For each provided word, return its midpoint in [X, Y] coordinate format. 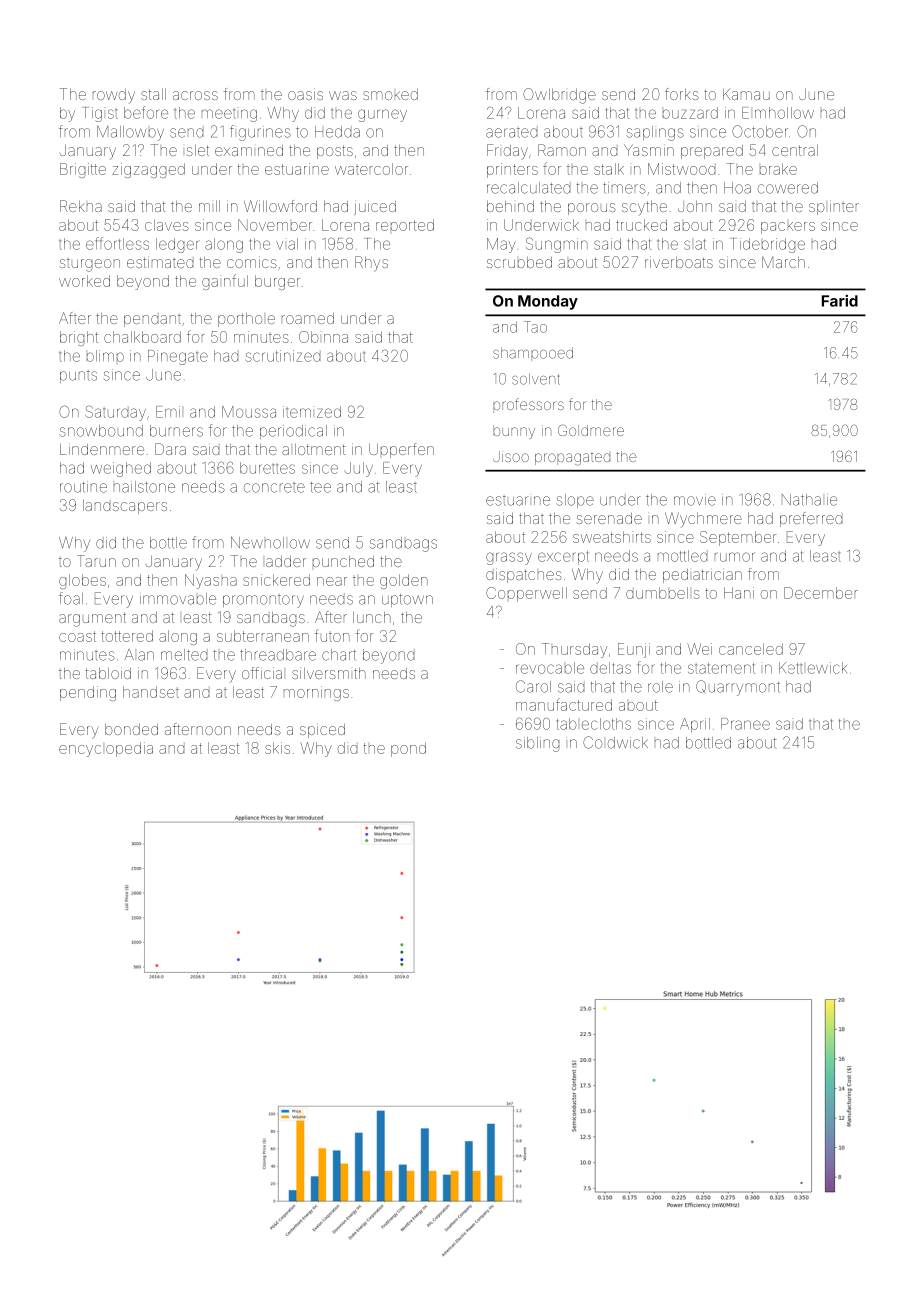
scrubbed [519, 262]
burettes [267, 468]
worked [84, 281]
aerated [511, 133]
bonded [131, 729]
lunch [372, 617]
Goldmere [591, 430]
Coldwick [615, 742]
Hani [739, 593]
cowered [788, 188]
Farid [840, 301]
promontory [263, 601]
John [695, 206]
